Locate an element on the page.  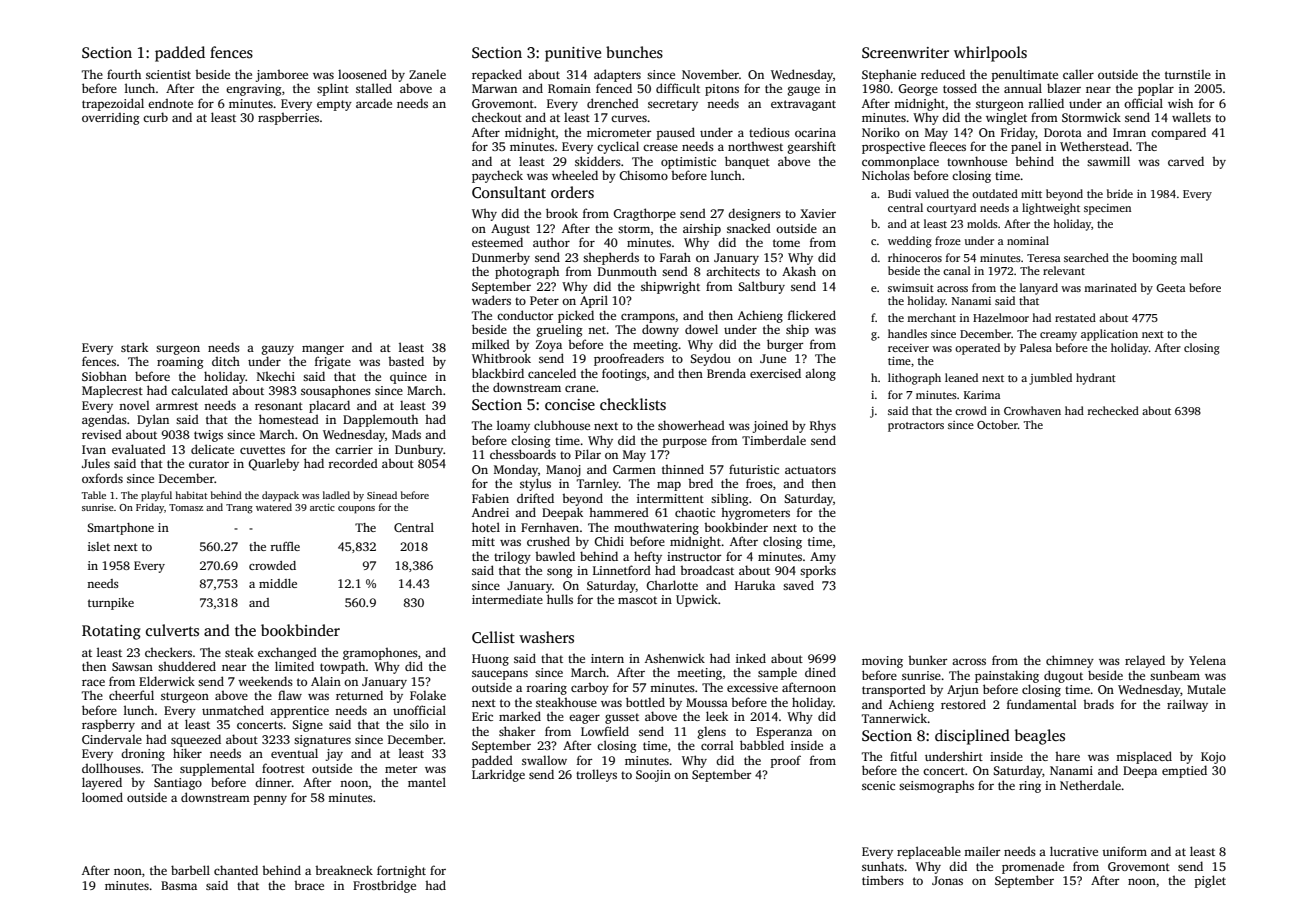
Hazelmoor is located at coordinates (1001, 317).
